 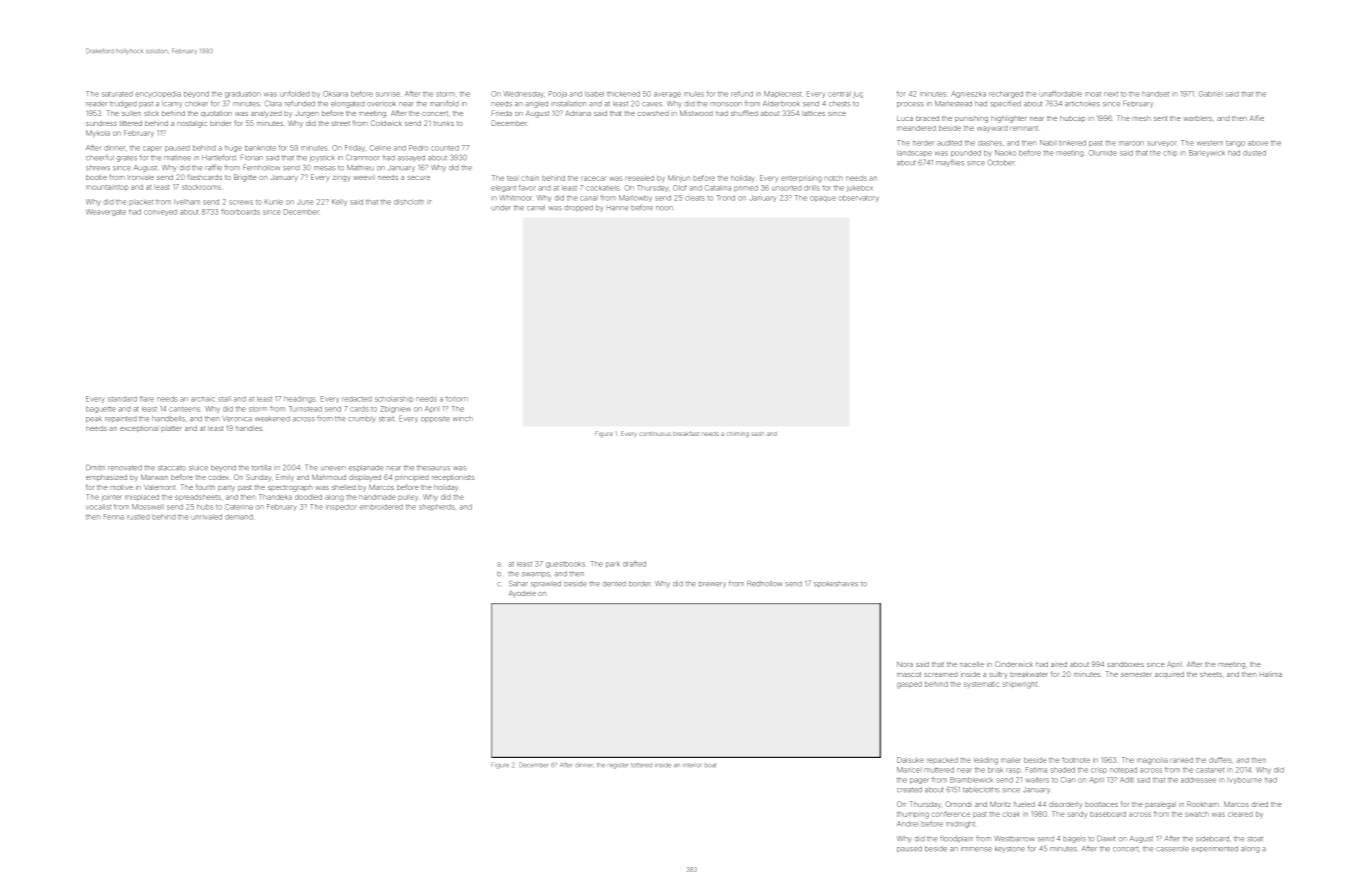 I want to click on Halima, so click(x=1271, y=674).
